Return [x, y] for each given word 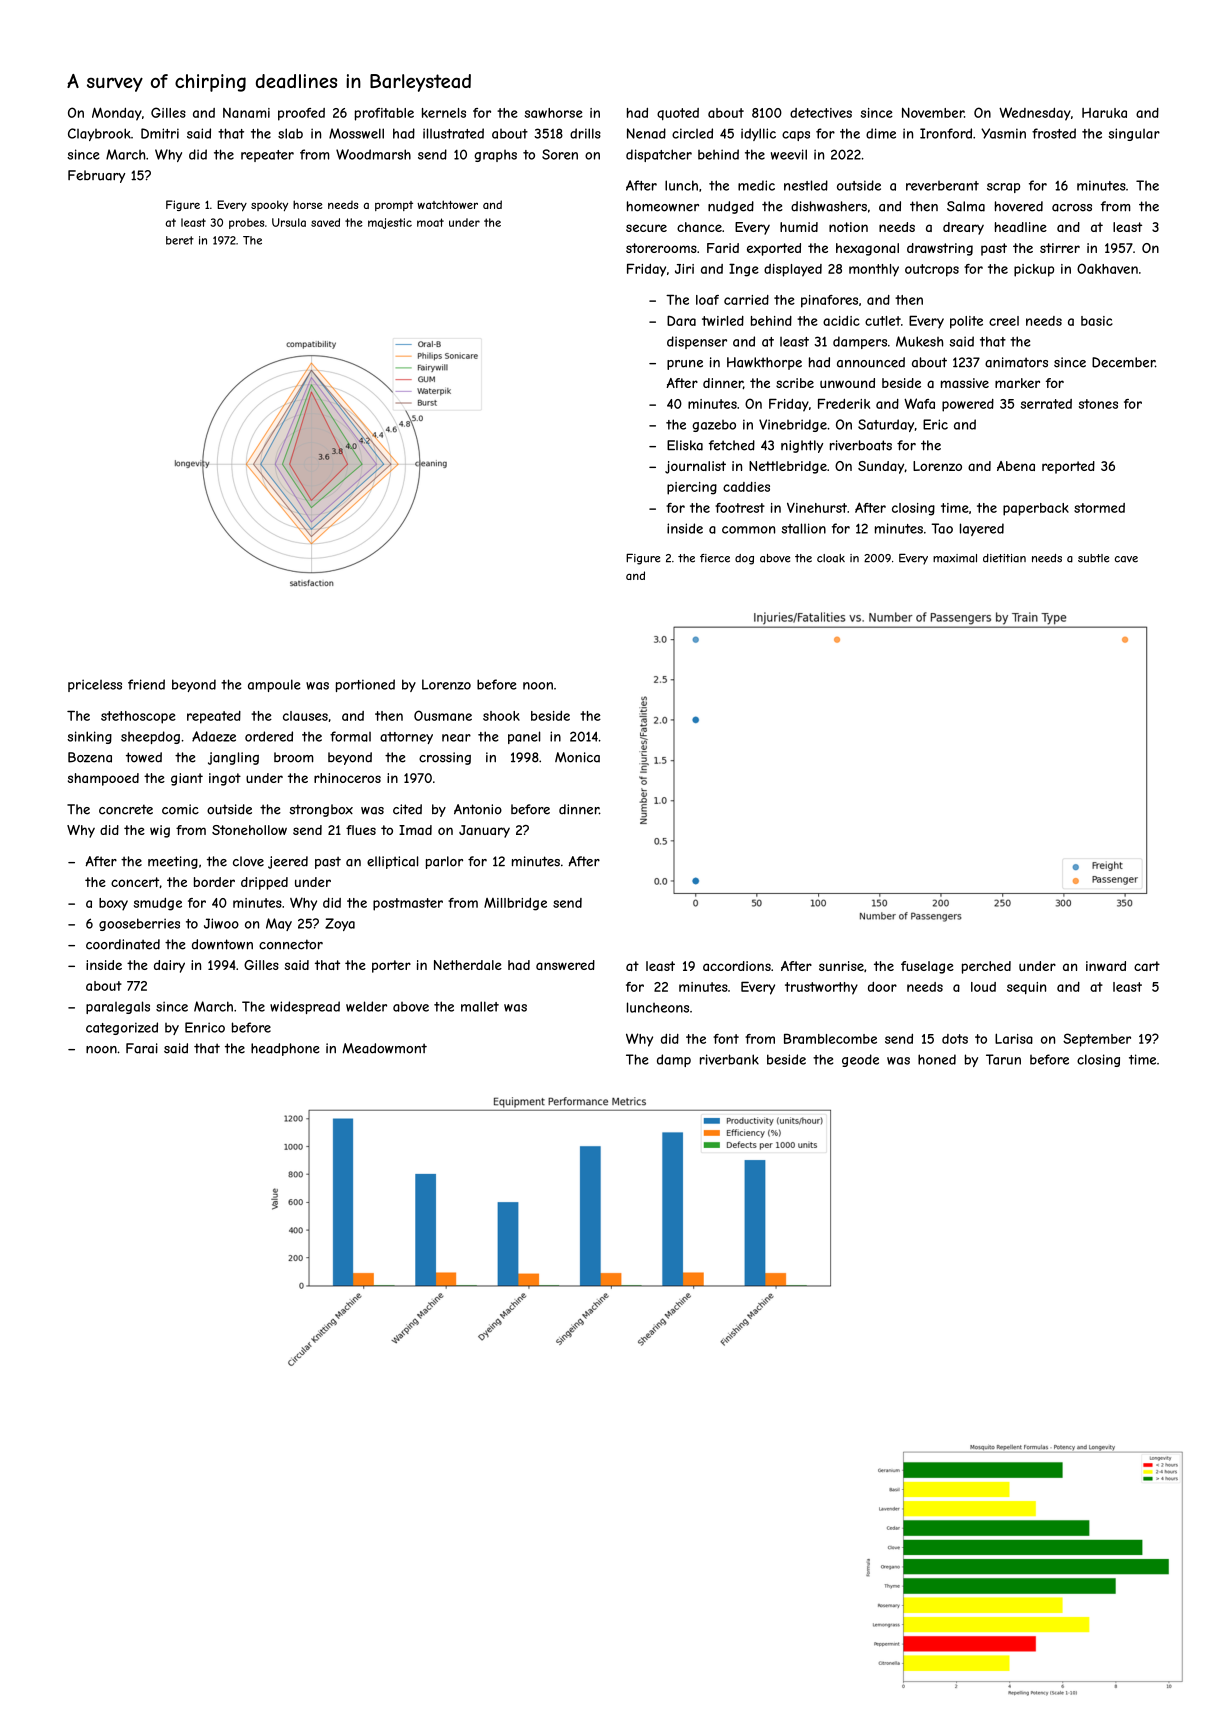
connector [291, 944]
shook [501, 716]
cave [1126, 559]
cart [1147, 966]
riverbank [729, 1059]
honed [937, 1059]
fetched [732, 445]
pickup [1034, 270]
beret [180, 240]
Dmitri [160, 133]
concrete [126, 809]
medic [756, 185]
